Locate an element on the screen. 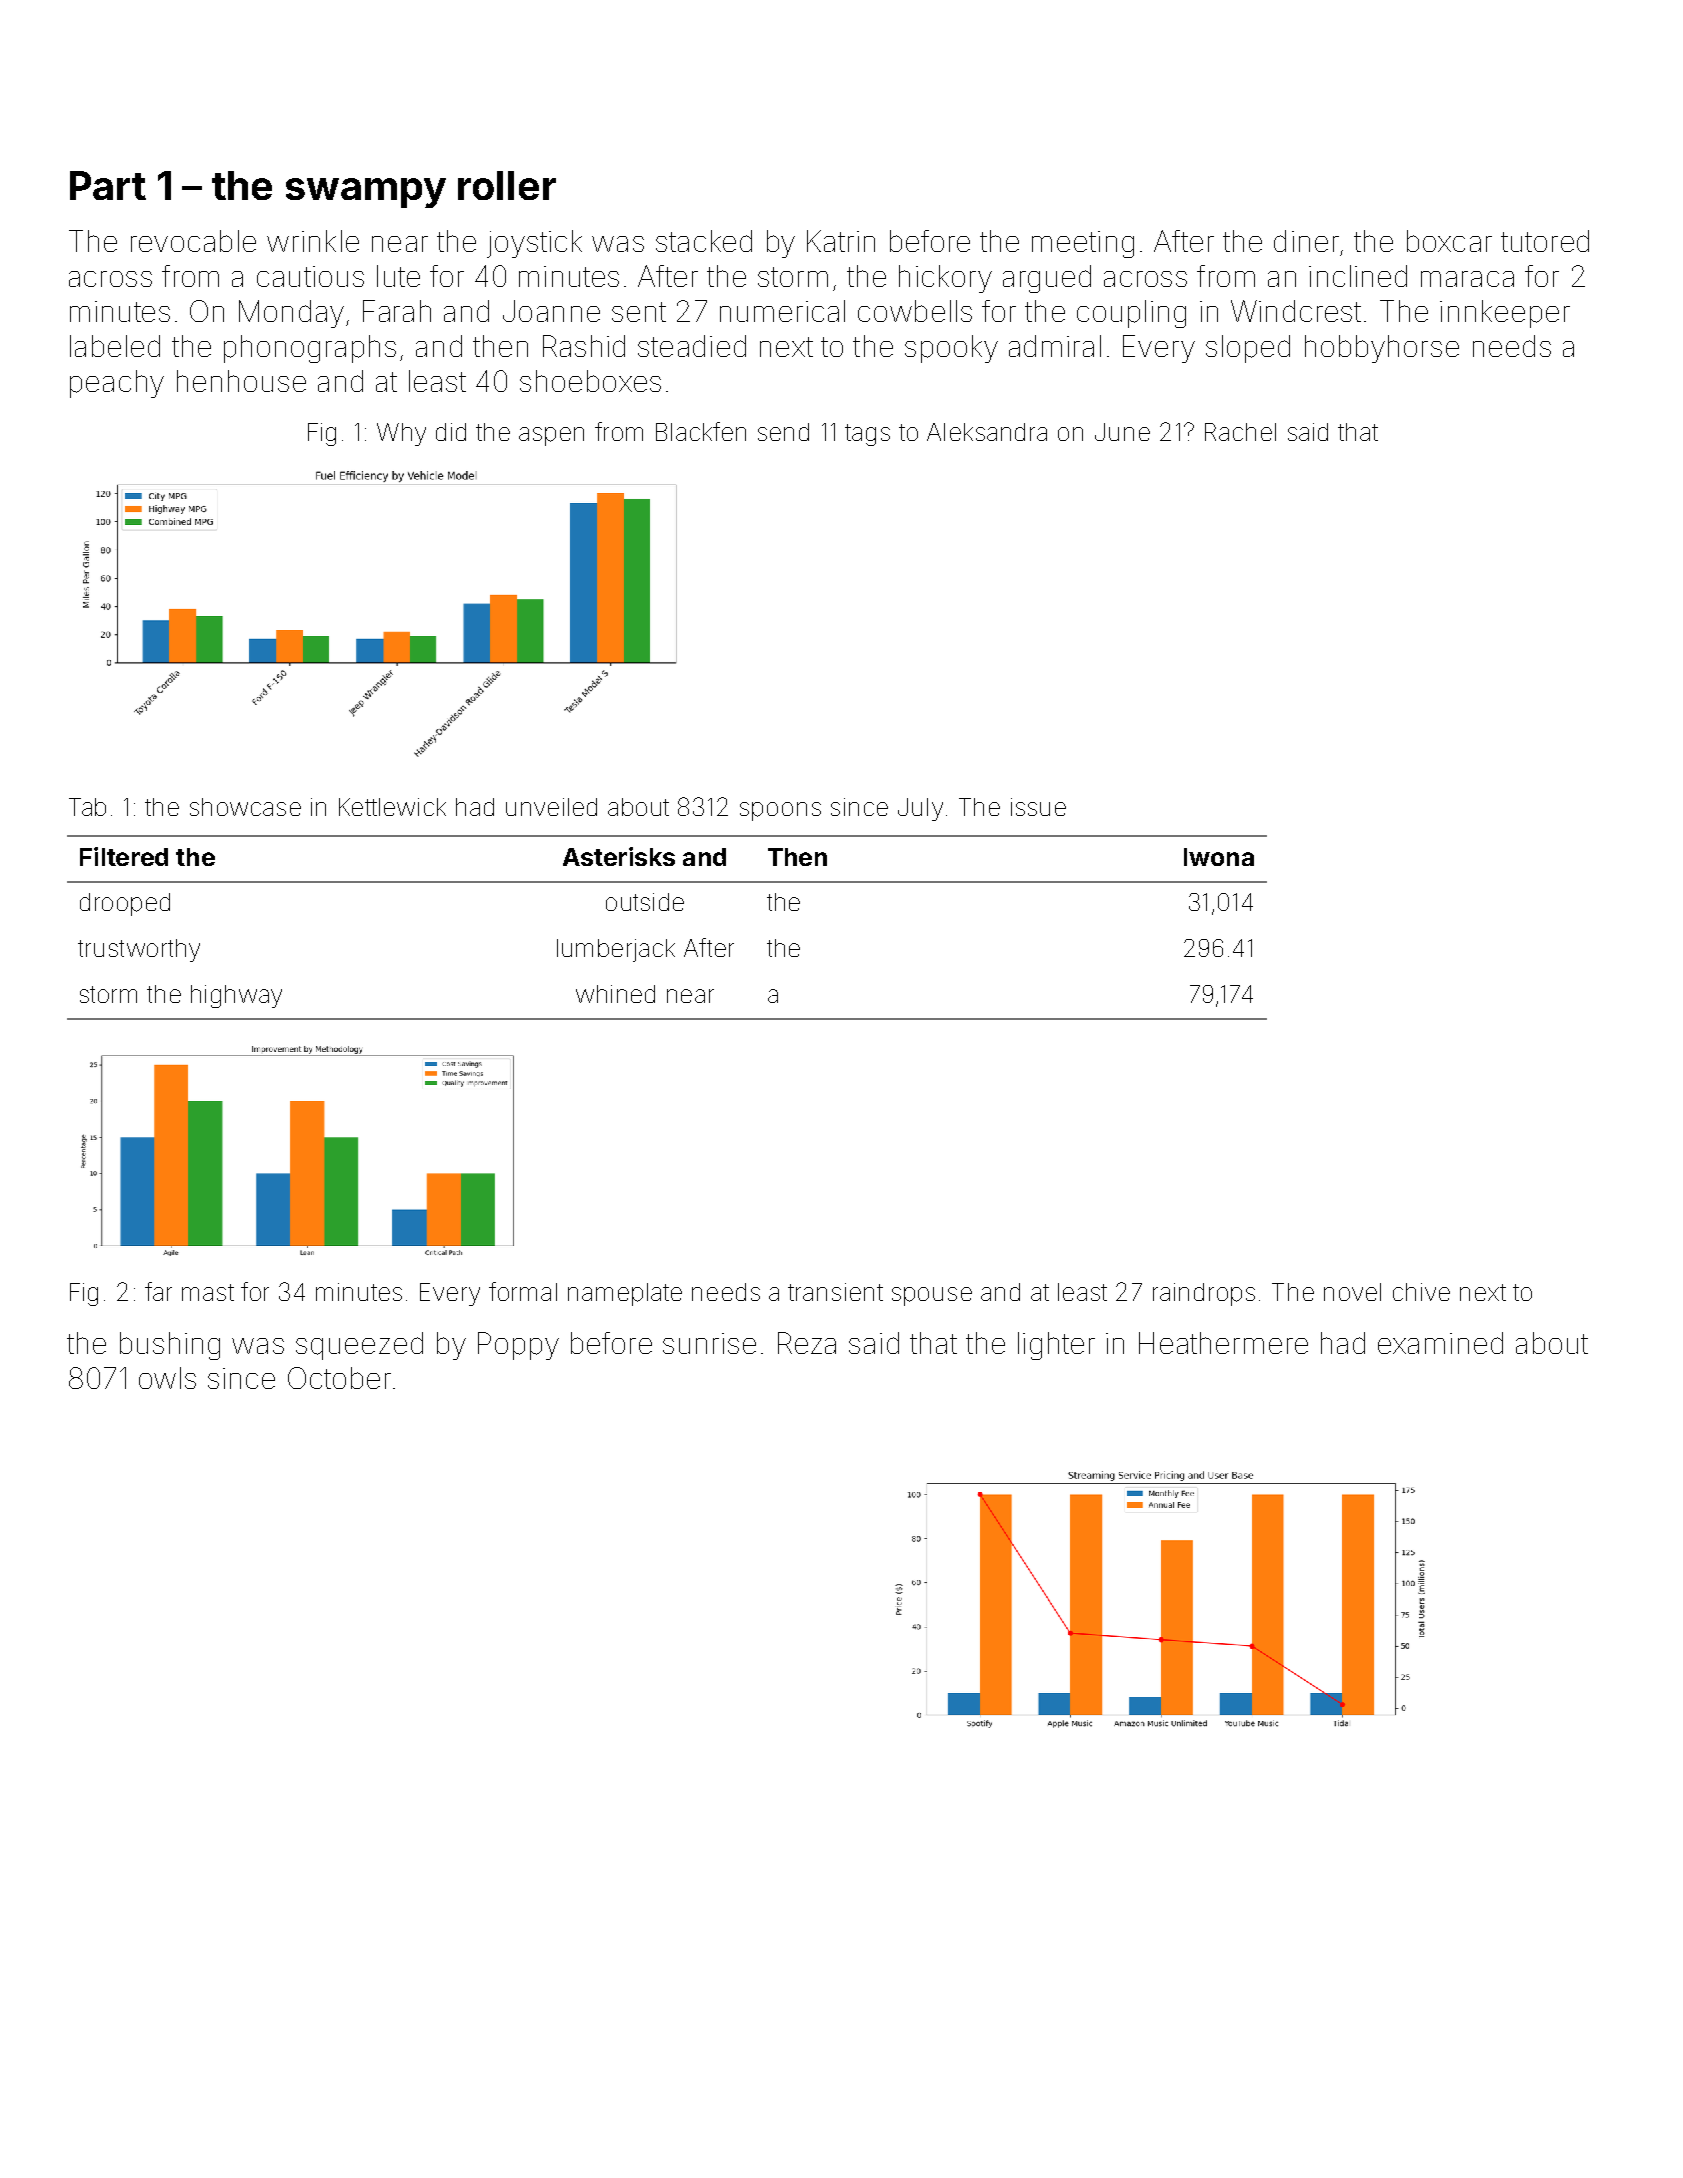 The height and width of the screenshot is (2178, 1683). mast is located at coordinates (208, 1292).
